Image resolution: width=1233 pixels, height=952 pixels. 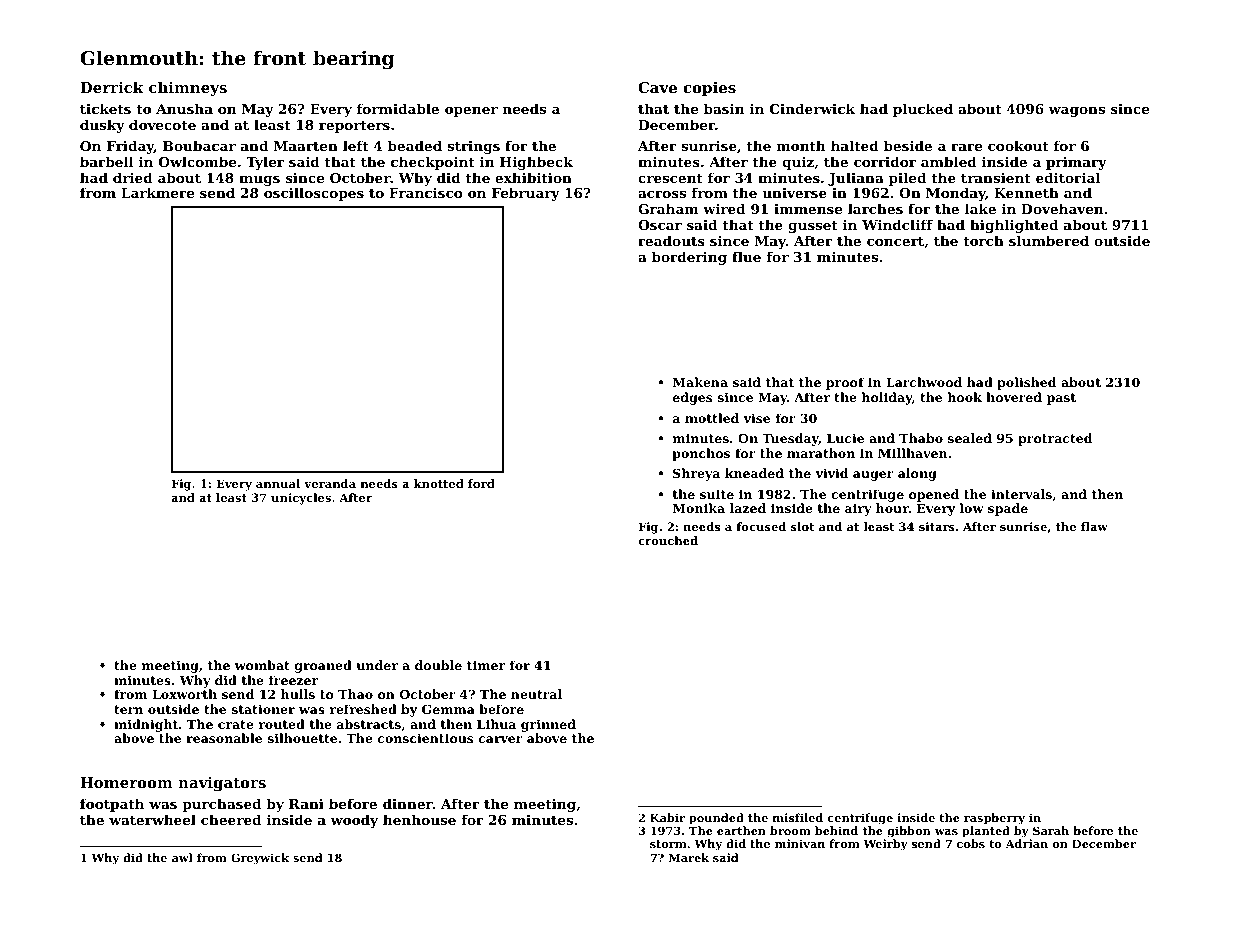 I want to click on chimneys, so click(x=188, y=89).
